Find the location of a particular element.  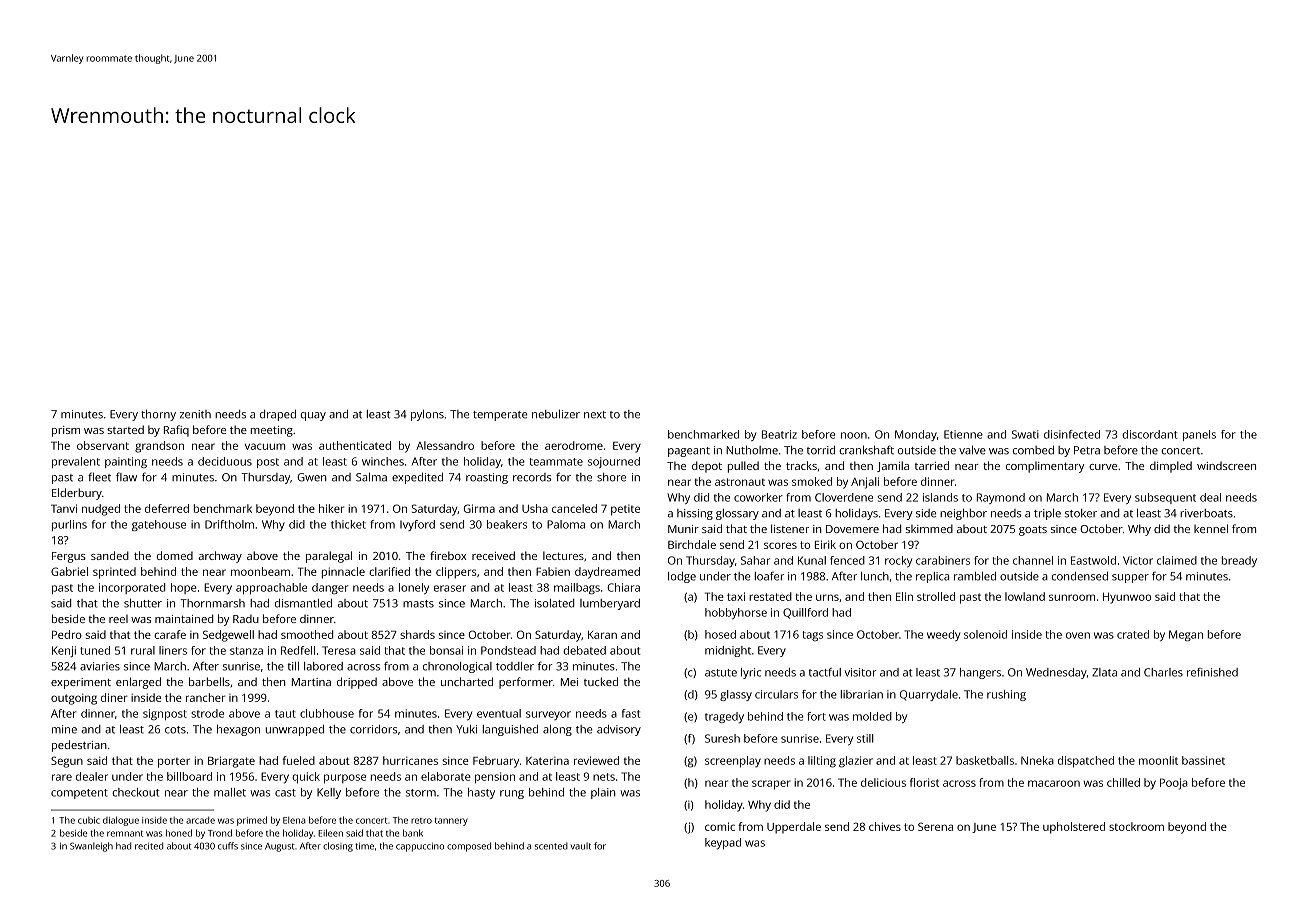

Fergus is located at coordinates (69, 557).
